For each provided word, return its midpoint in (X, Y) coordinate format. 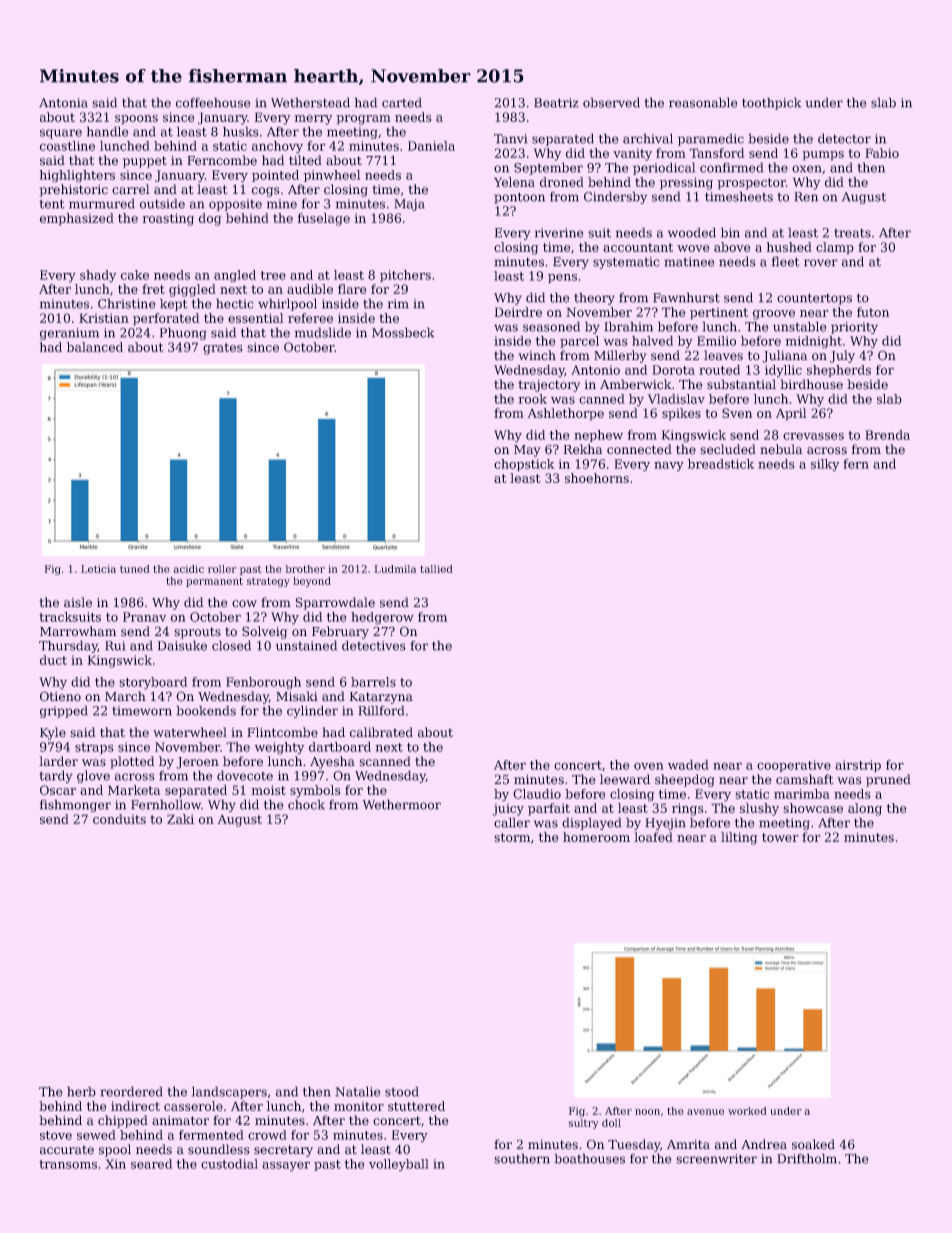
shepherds (839, 371)
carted (402, 102)
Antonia (63, 103)
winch (537, 355)
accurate (67, 1150)
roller (222, 569)
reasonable (703, 102)
